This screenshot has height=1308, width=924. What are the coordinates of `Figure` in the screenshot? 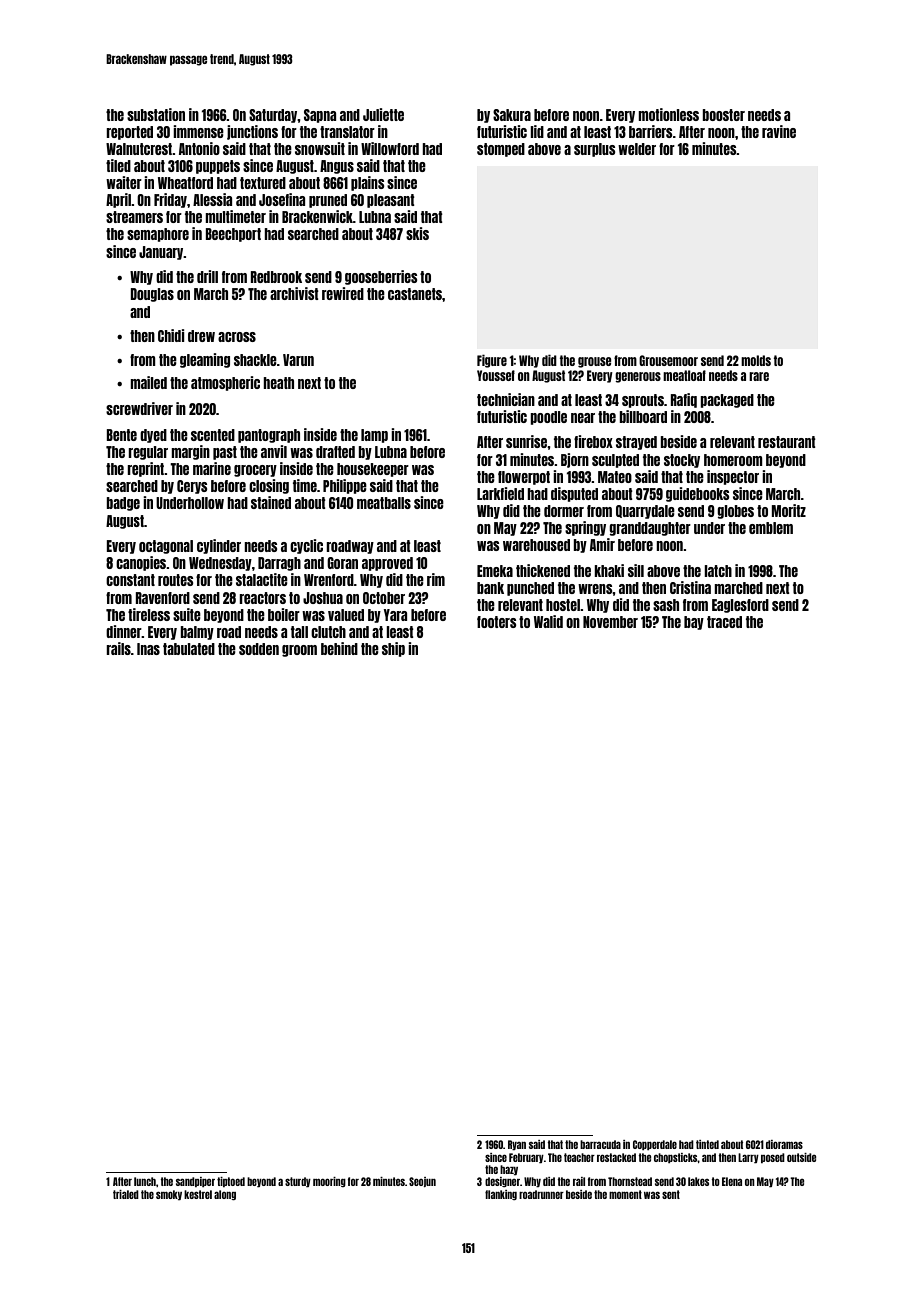 It's located at (492, 361).
